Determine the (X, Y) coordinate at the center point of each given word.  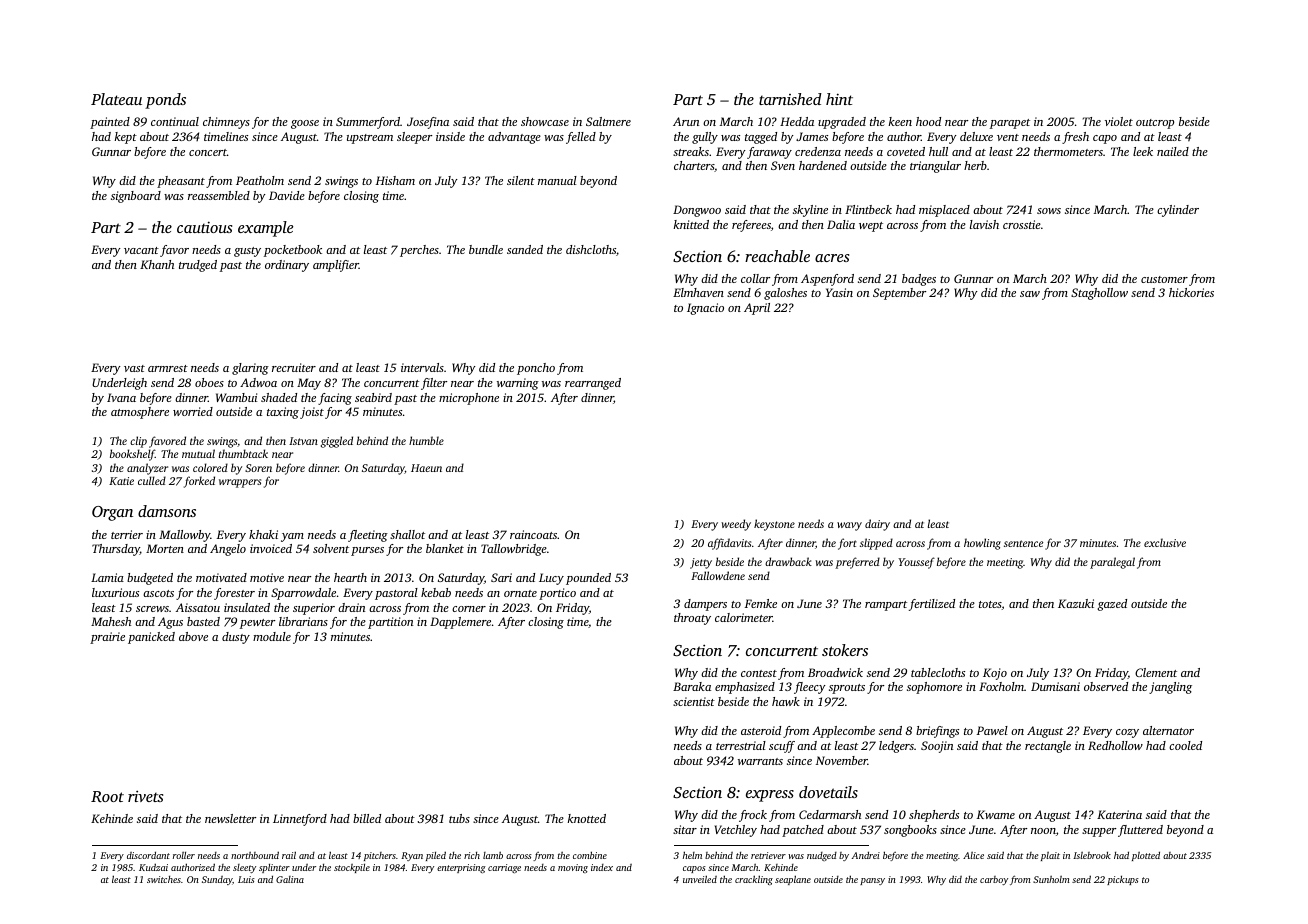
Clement (1156, 672)
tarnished (790, 99)
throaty (692, 619)
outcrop (1155, 124)
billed (367, 818)
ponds (165, 101)
